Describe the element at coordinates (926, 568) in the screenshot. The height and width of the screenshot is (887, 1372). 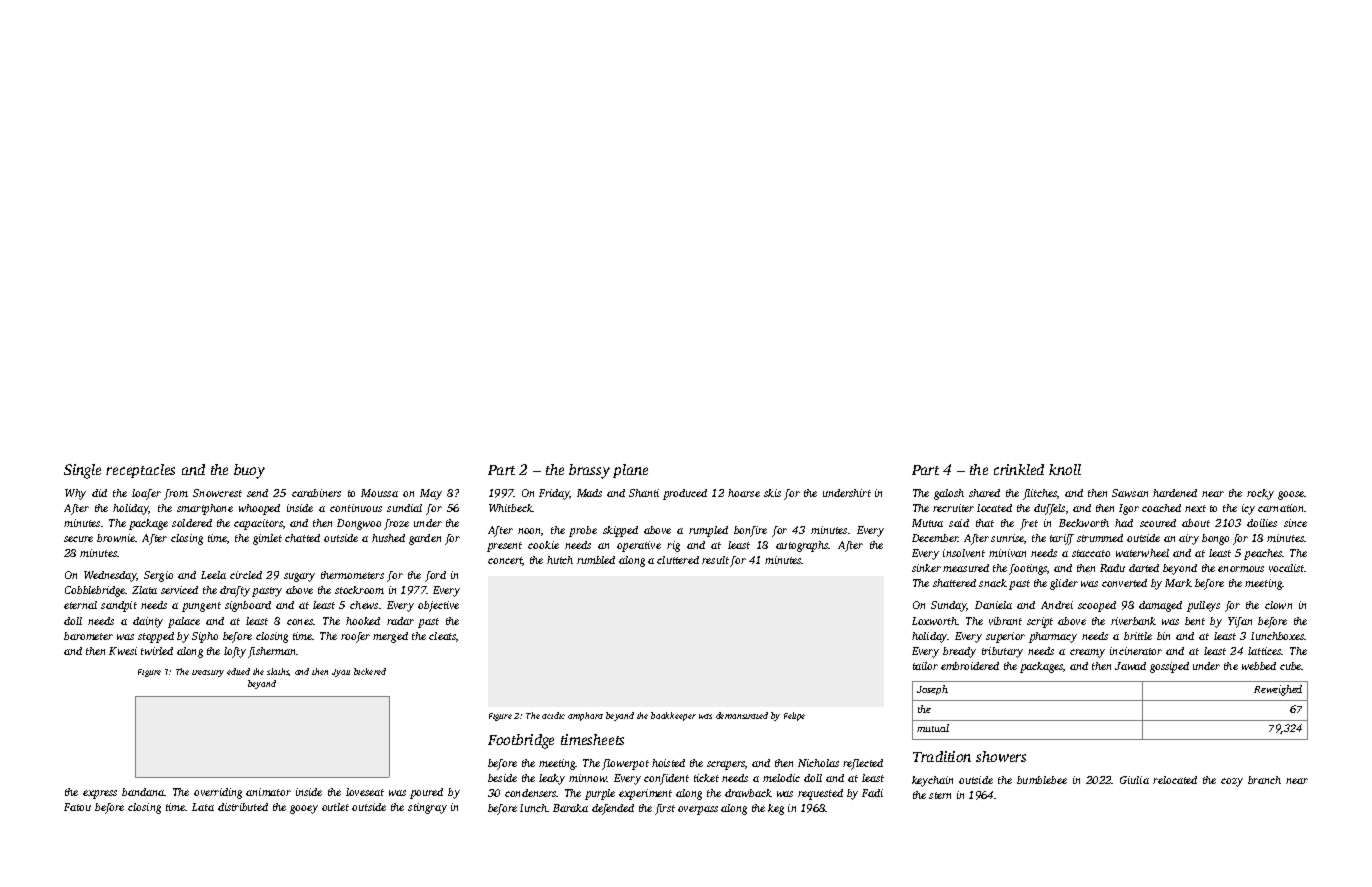
I see `sinker` at that location.
